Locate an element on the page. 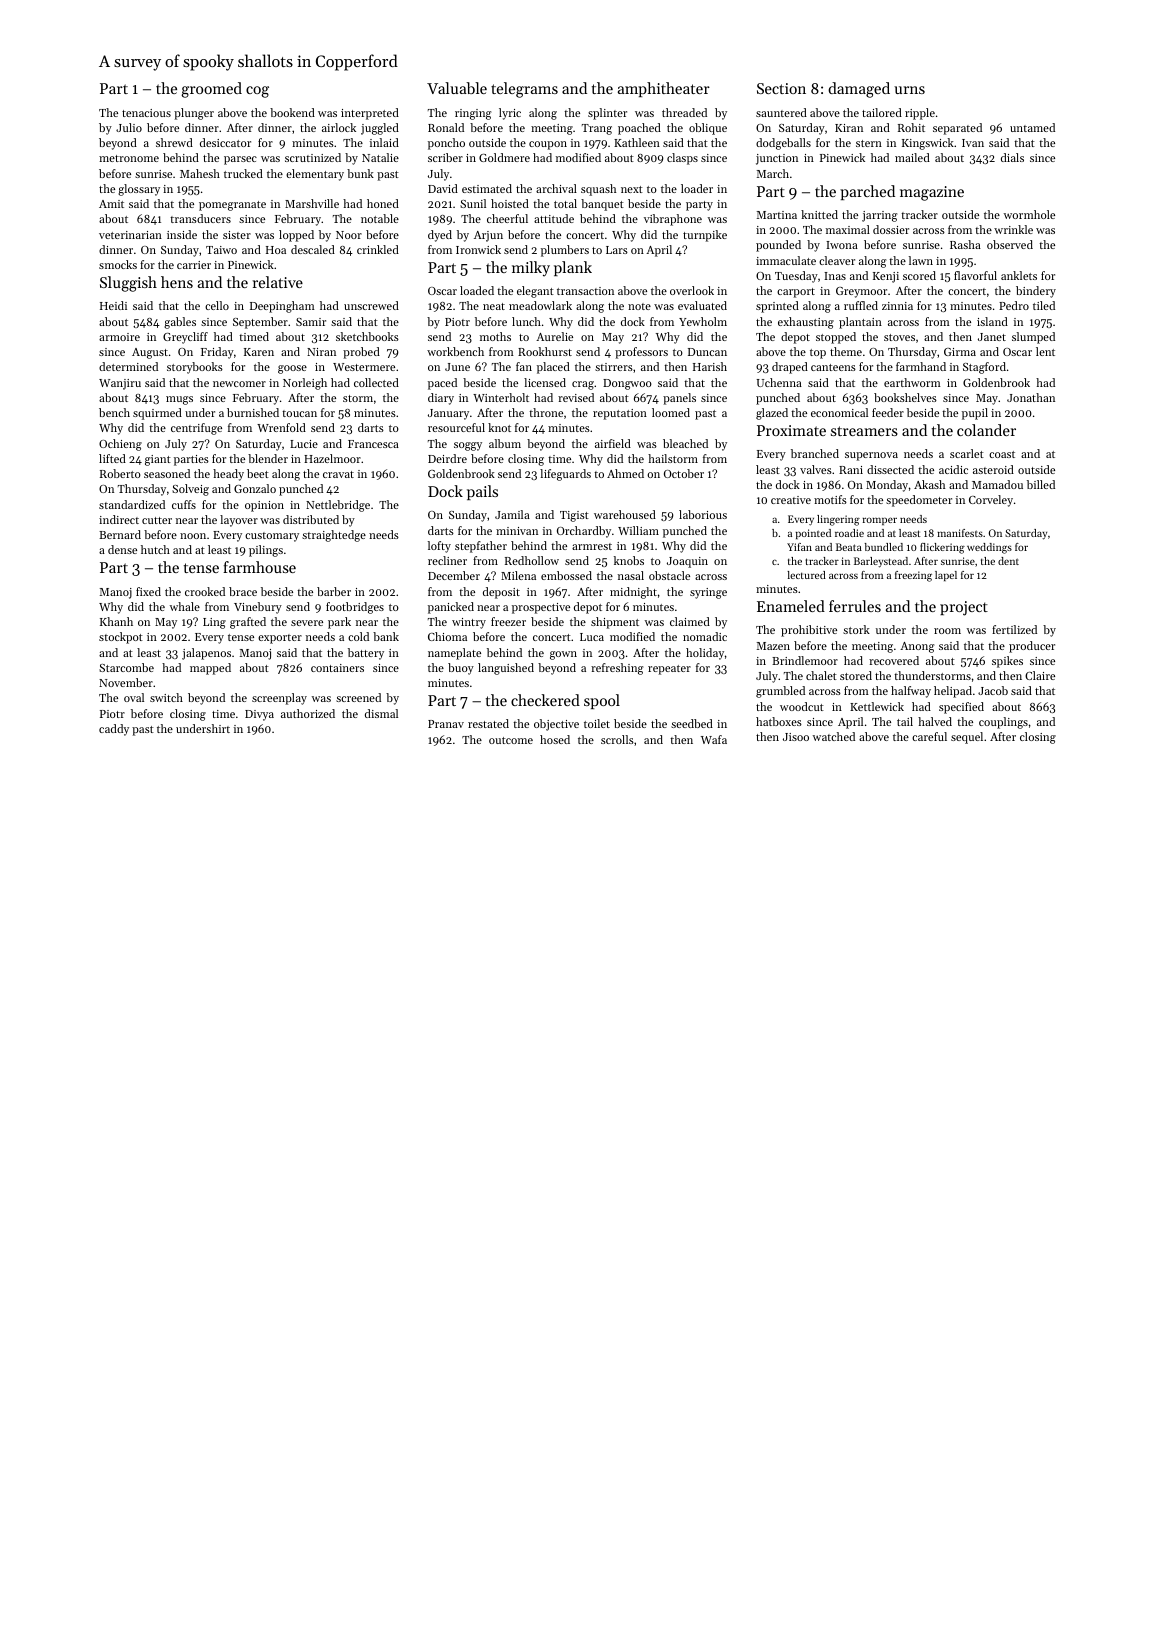 The width and height of the document is (1155, 1633). lapel is located at coordinates (946, 576).
